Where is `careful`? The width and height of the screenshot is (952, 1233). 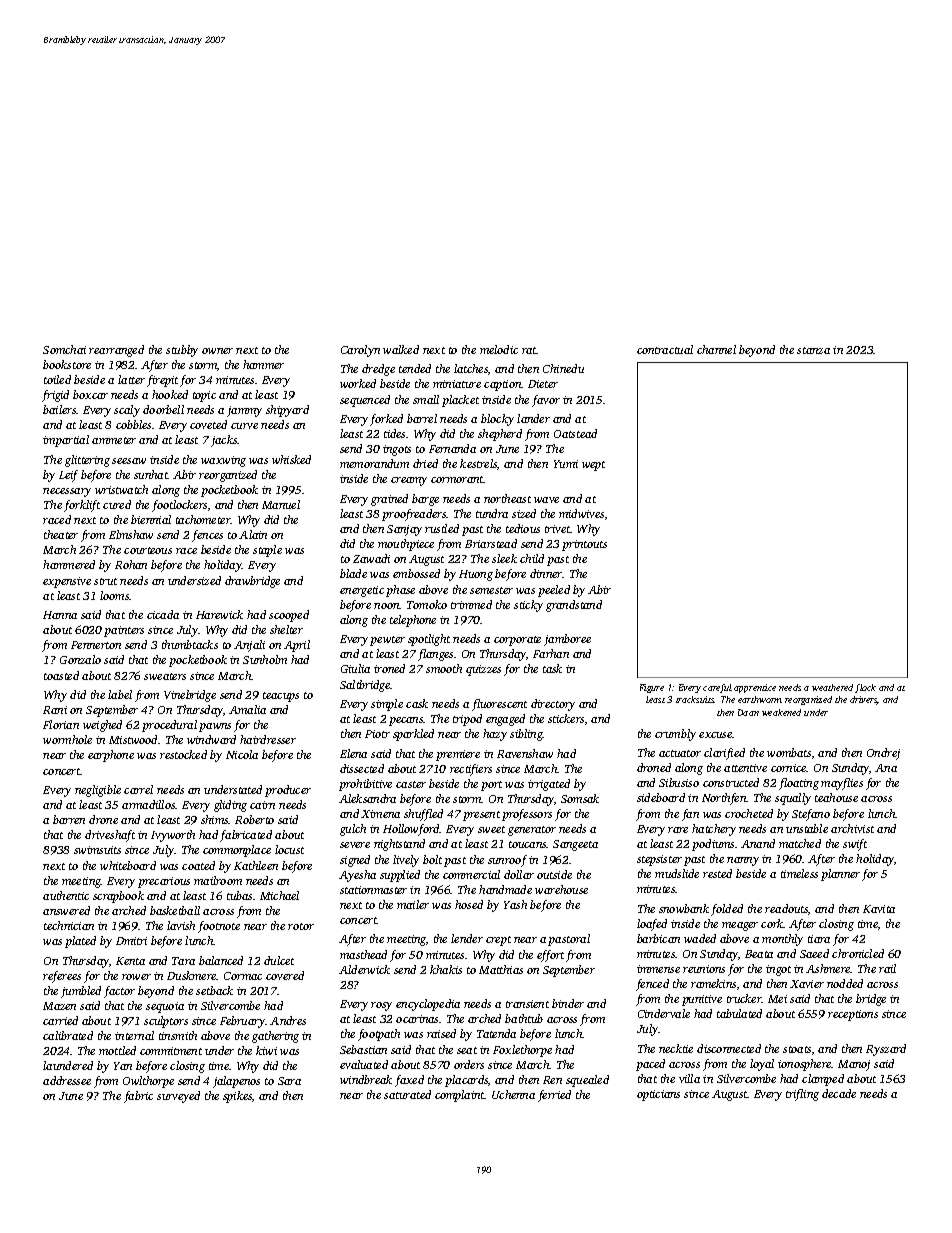
careful is located at coordinates (717, 688).
